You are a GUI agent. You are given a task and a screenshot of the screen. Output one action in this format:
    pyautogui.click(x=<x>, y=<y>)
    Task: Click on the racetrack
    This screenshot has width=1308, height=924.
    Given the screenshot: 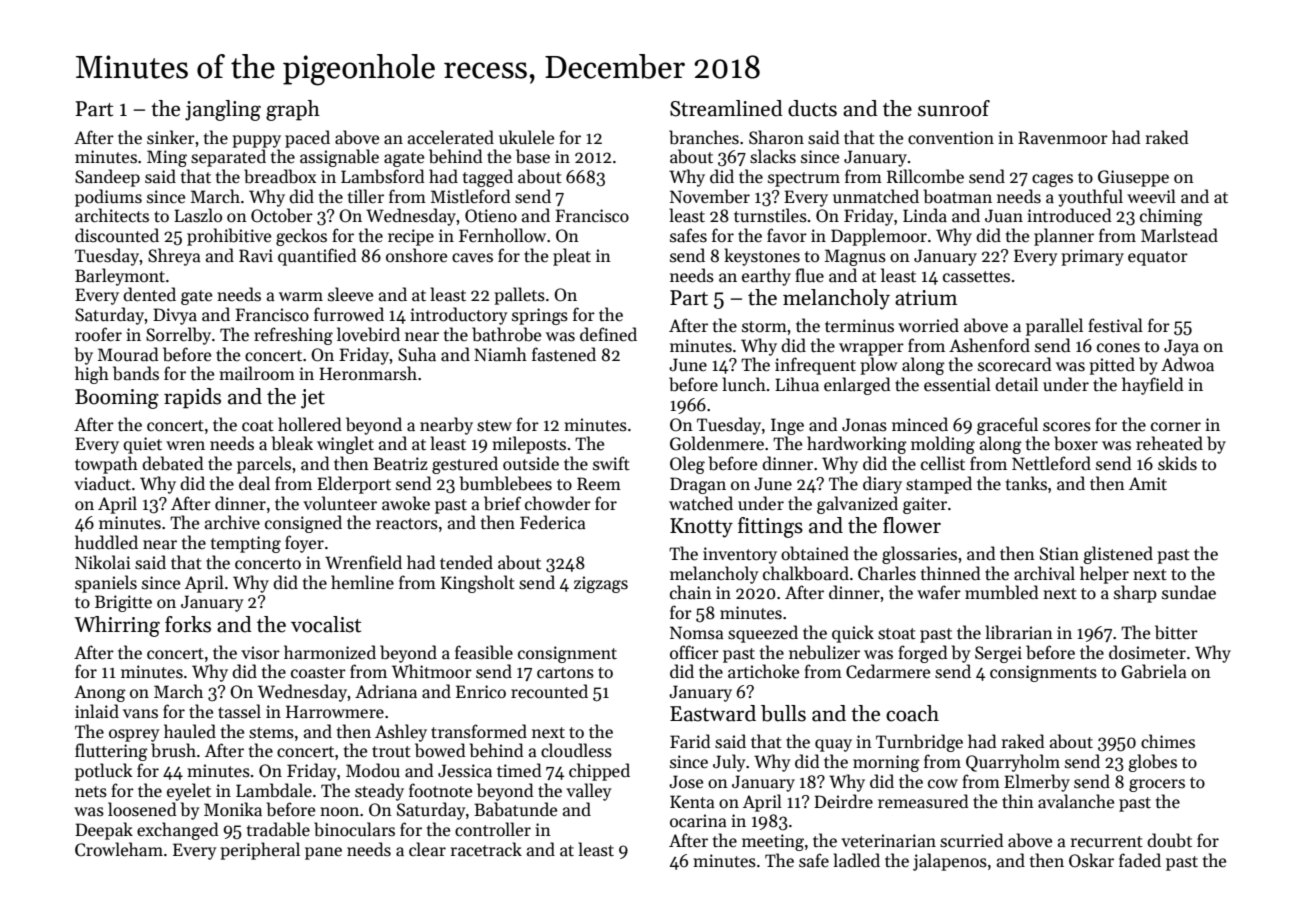 What is the action you would take?
    pyautogui.click(x=486, y=849)
